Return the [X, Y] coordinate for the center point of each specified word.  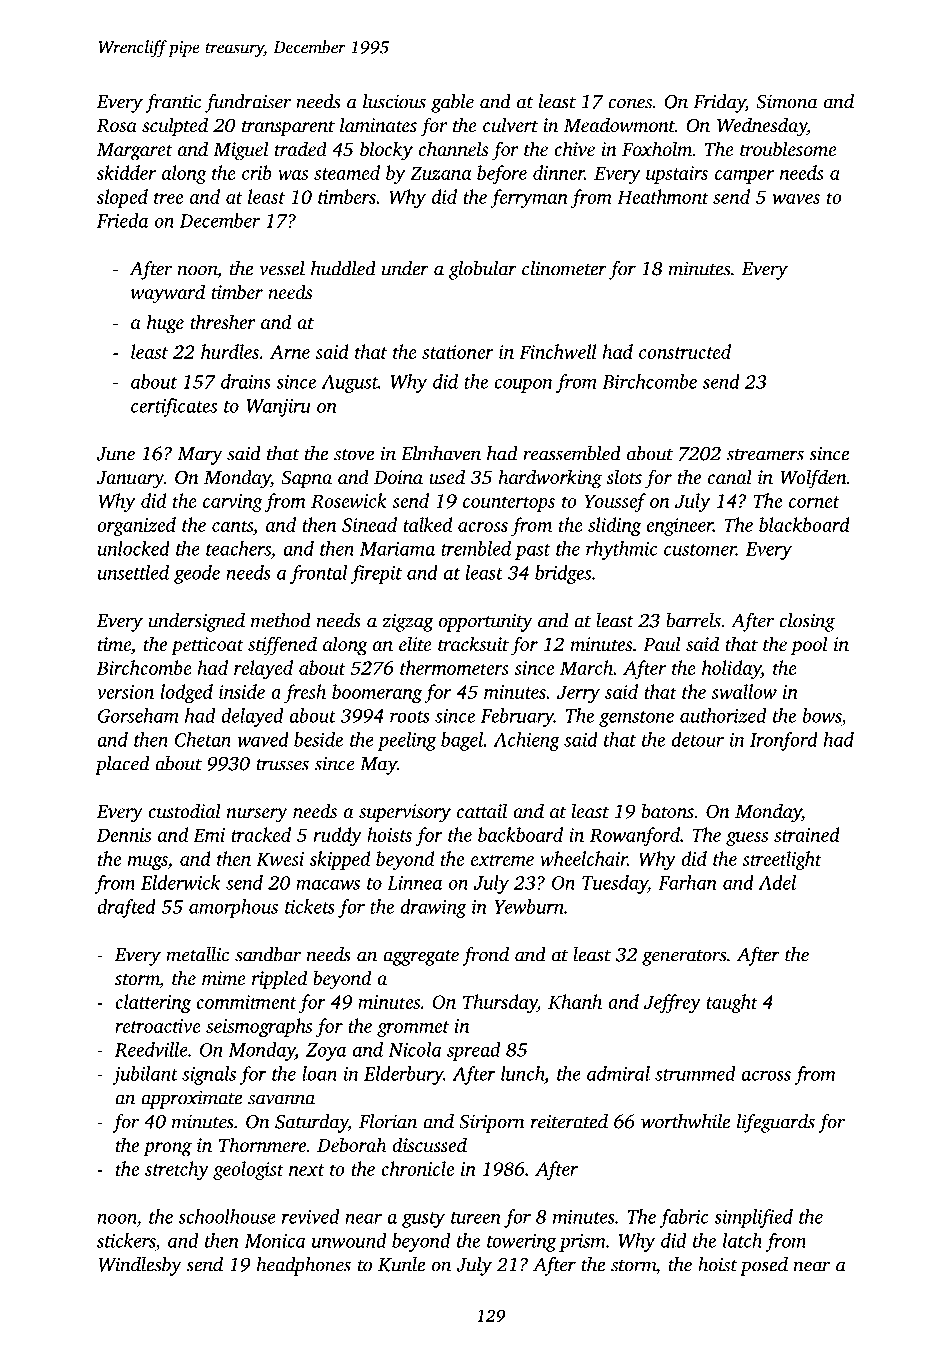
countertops [509, 504]
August [349, 384]
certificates [174, 407]
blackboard [804, 524]
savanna [281, 1099]
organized [136, 526]
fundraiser [248, 103]
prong [167, 1149]
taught [732, 1003]
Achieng [526, 741]
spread [473, 1051]
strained [807, 834]
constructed [685, 351]
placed [122, 765]
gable [452, 103]
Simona [787, 101]
